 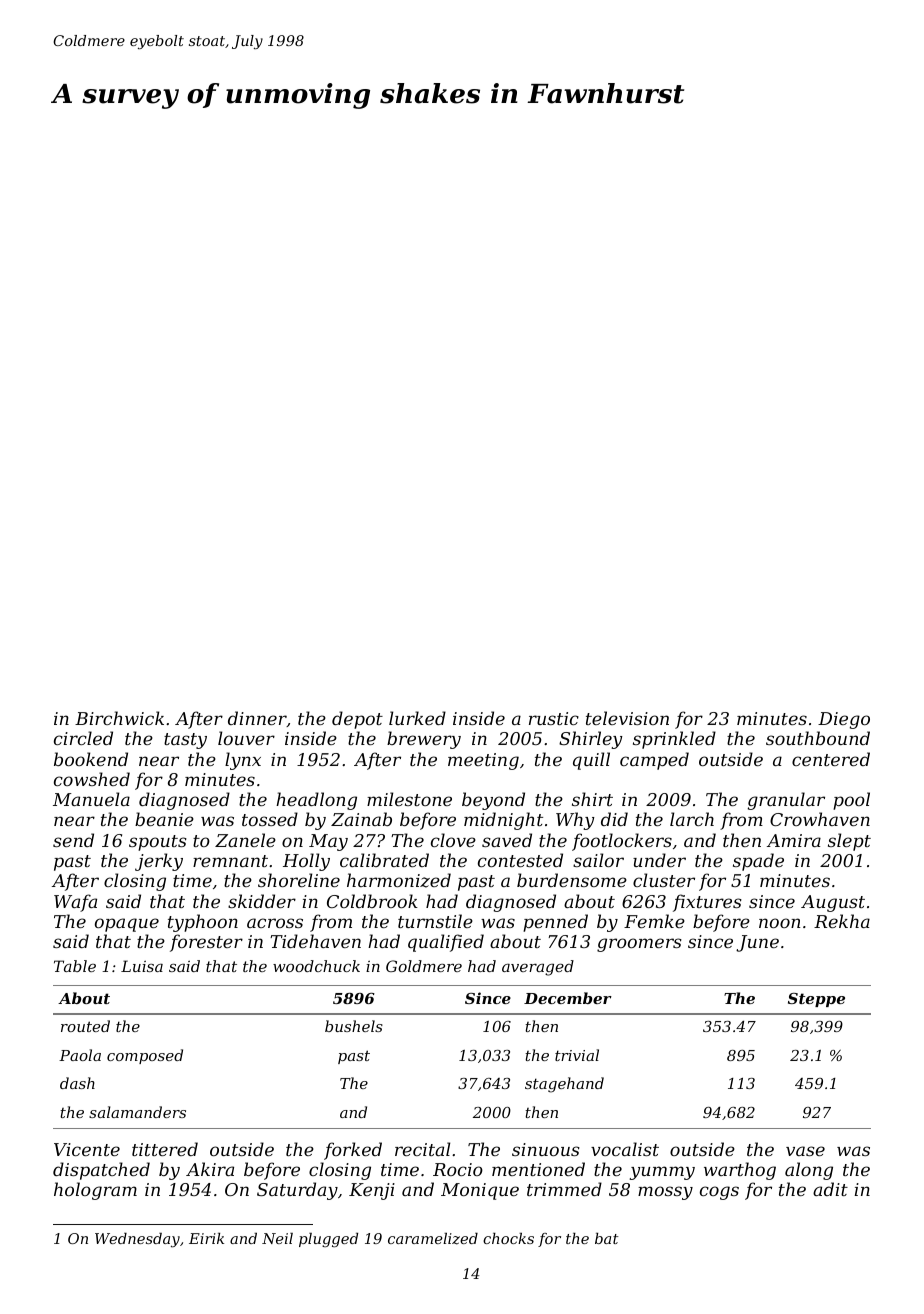 What do you see at coordinates (659, 860) in the screenshot?
I see `under` at bounding box center [659, 860].
